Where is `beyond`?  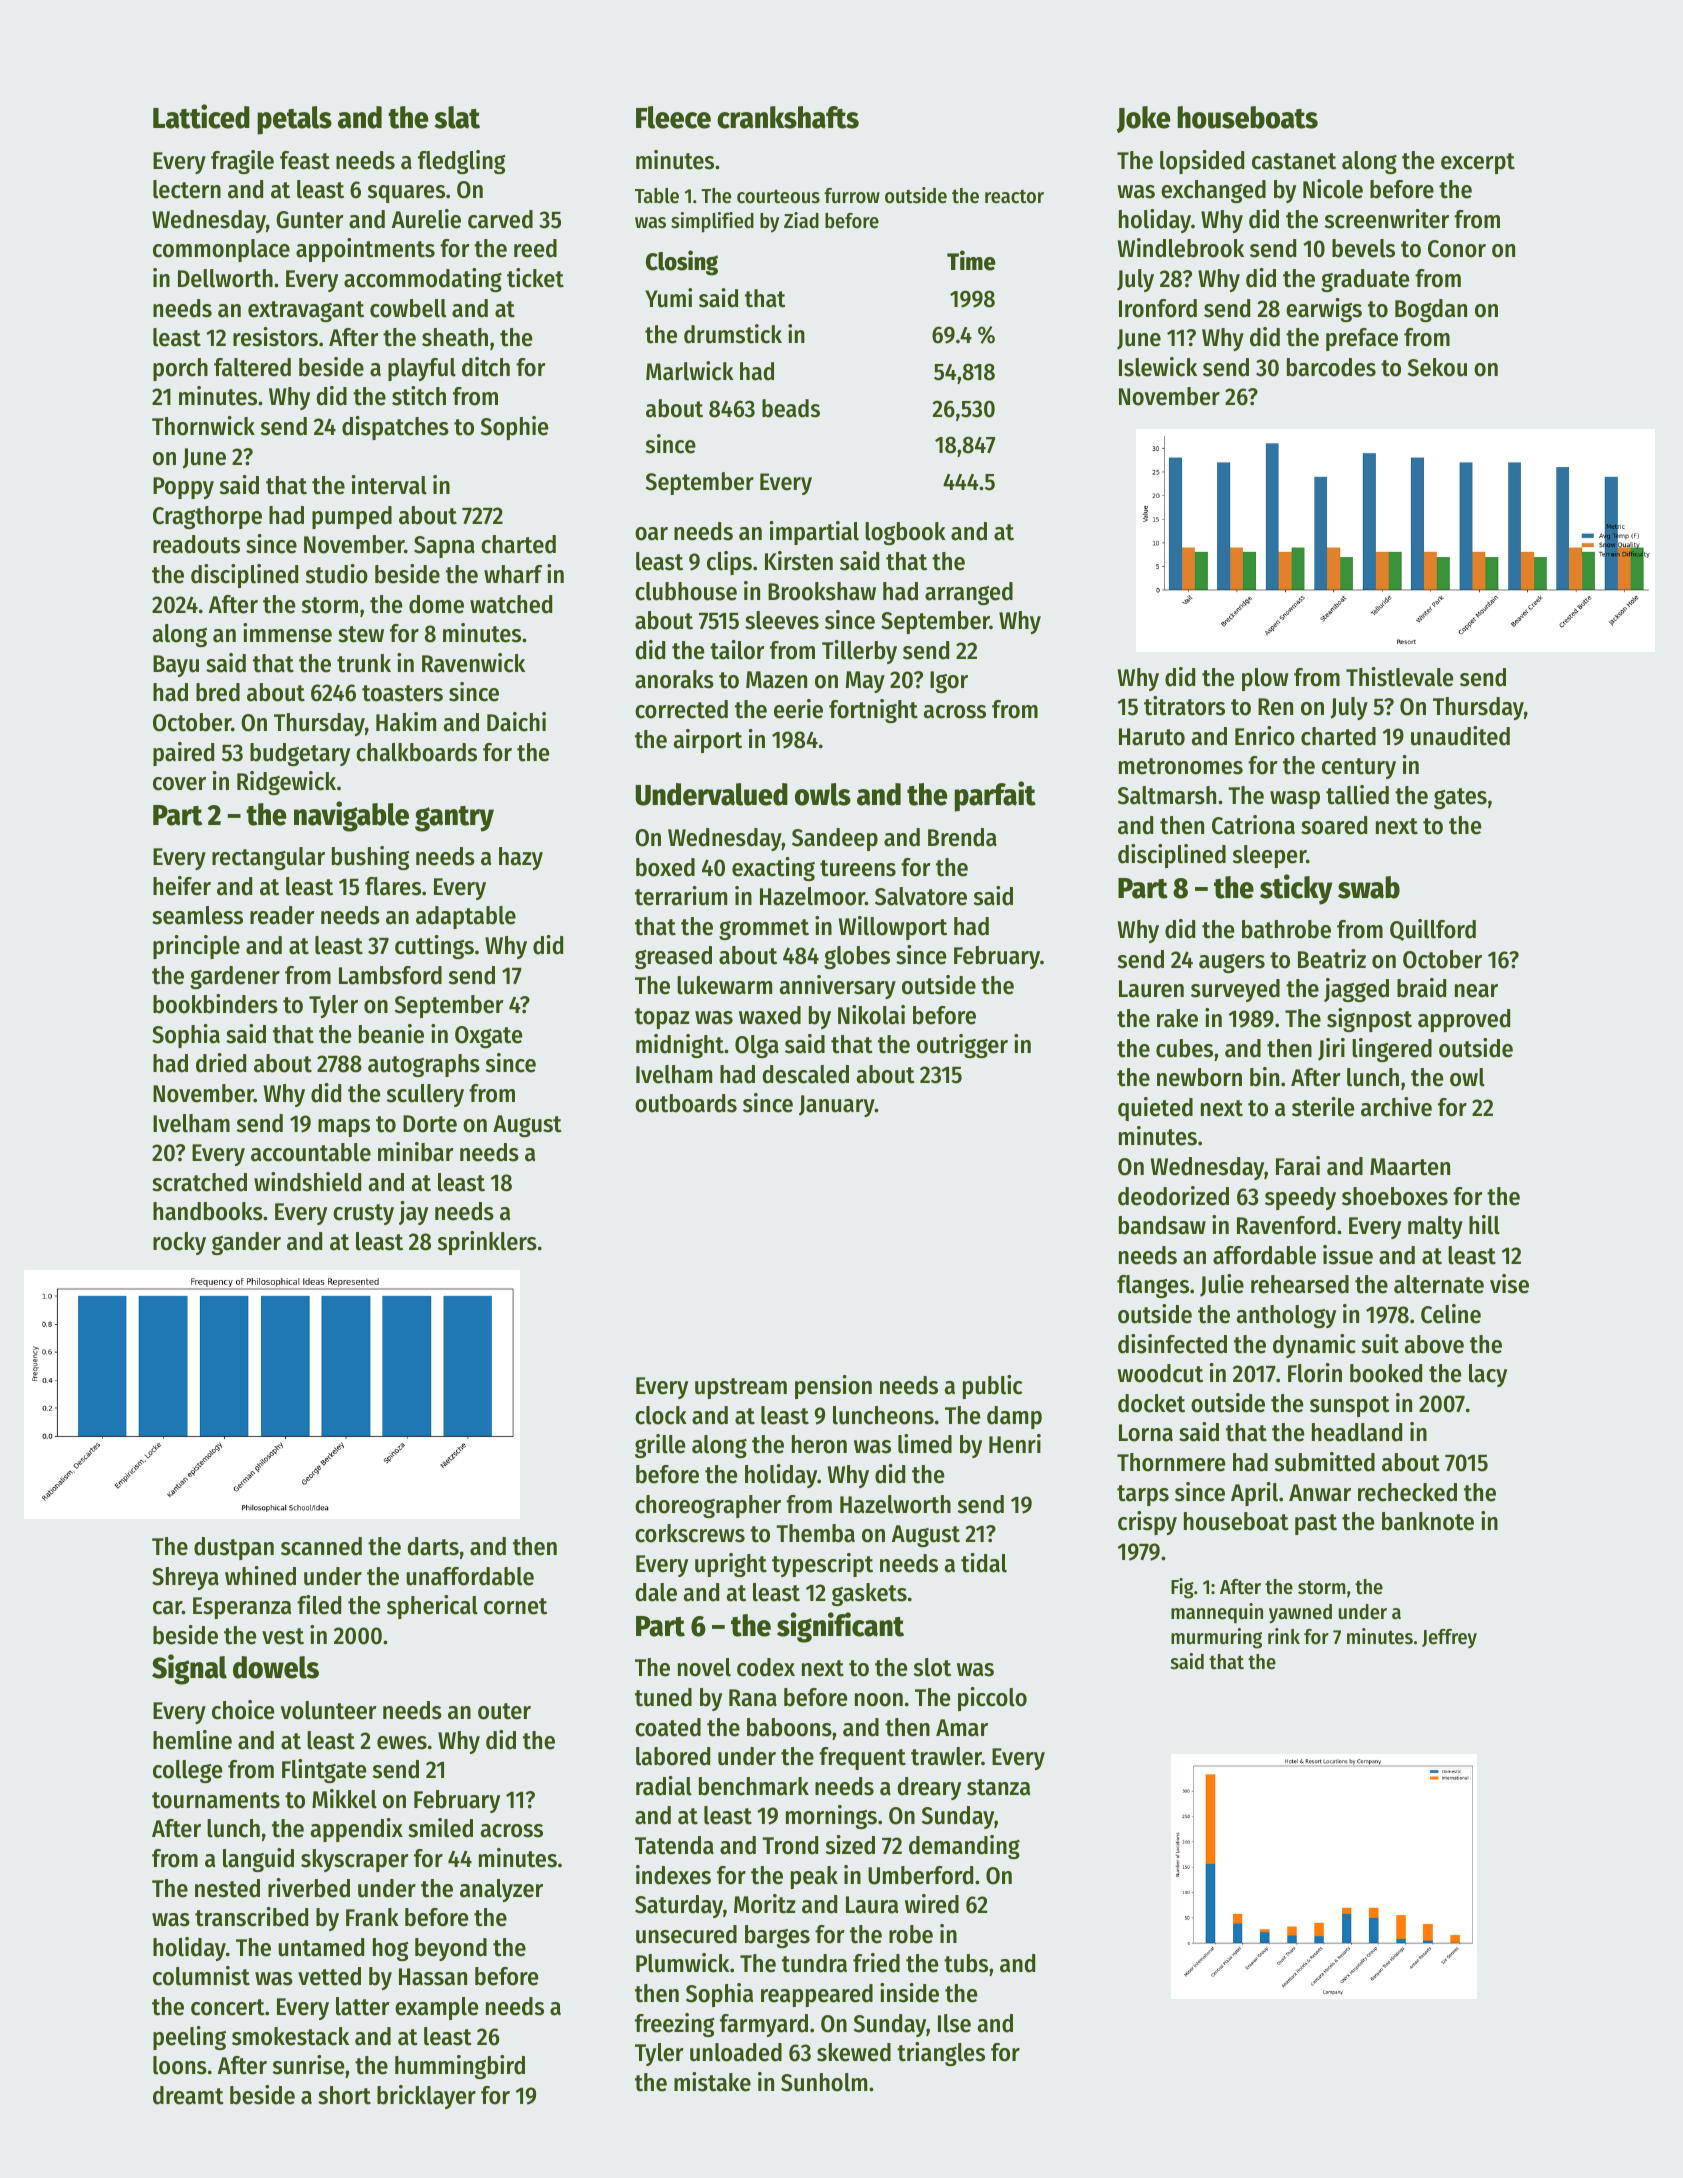
beyond is located at coordinates (451, 1949).
